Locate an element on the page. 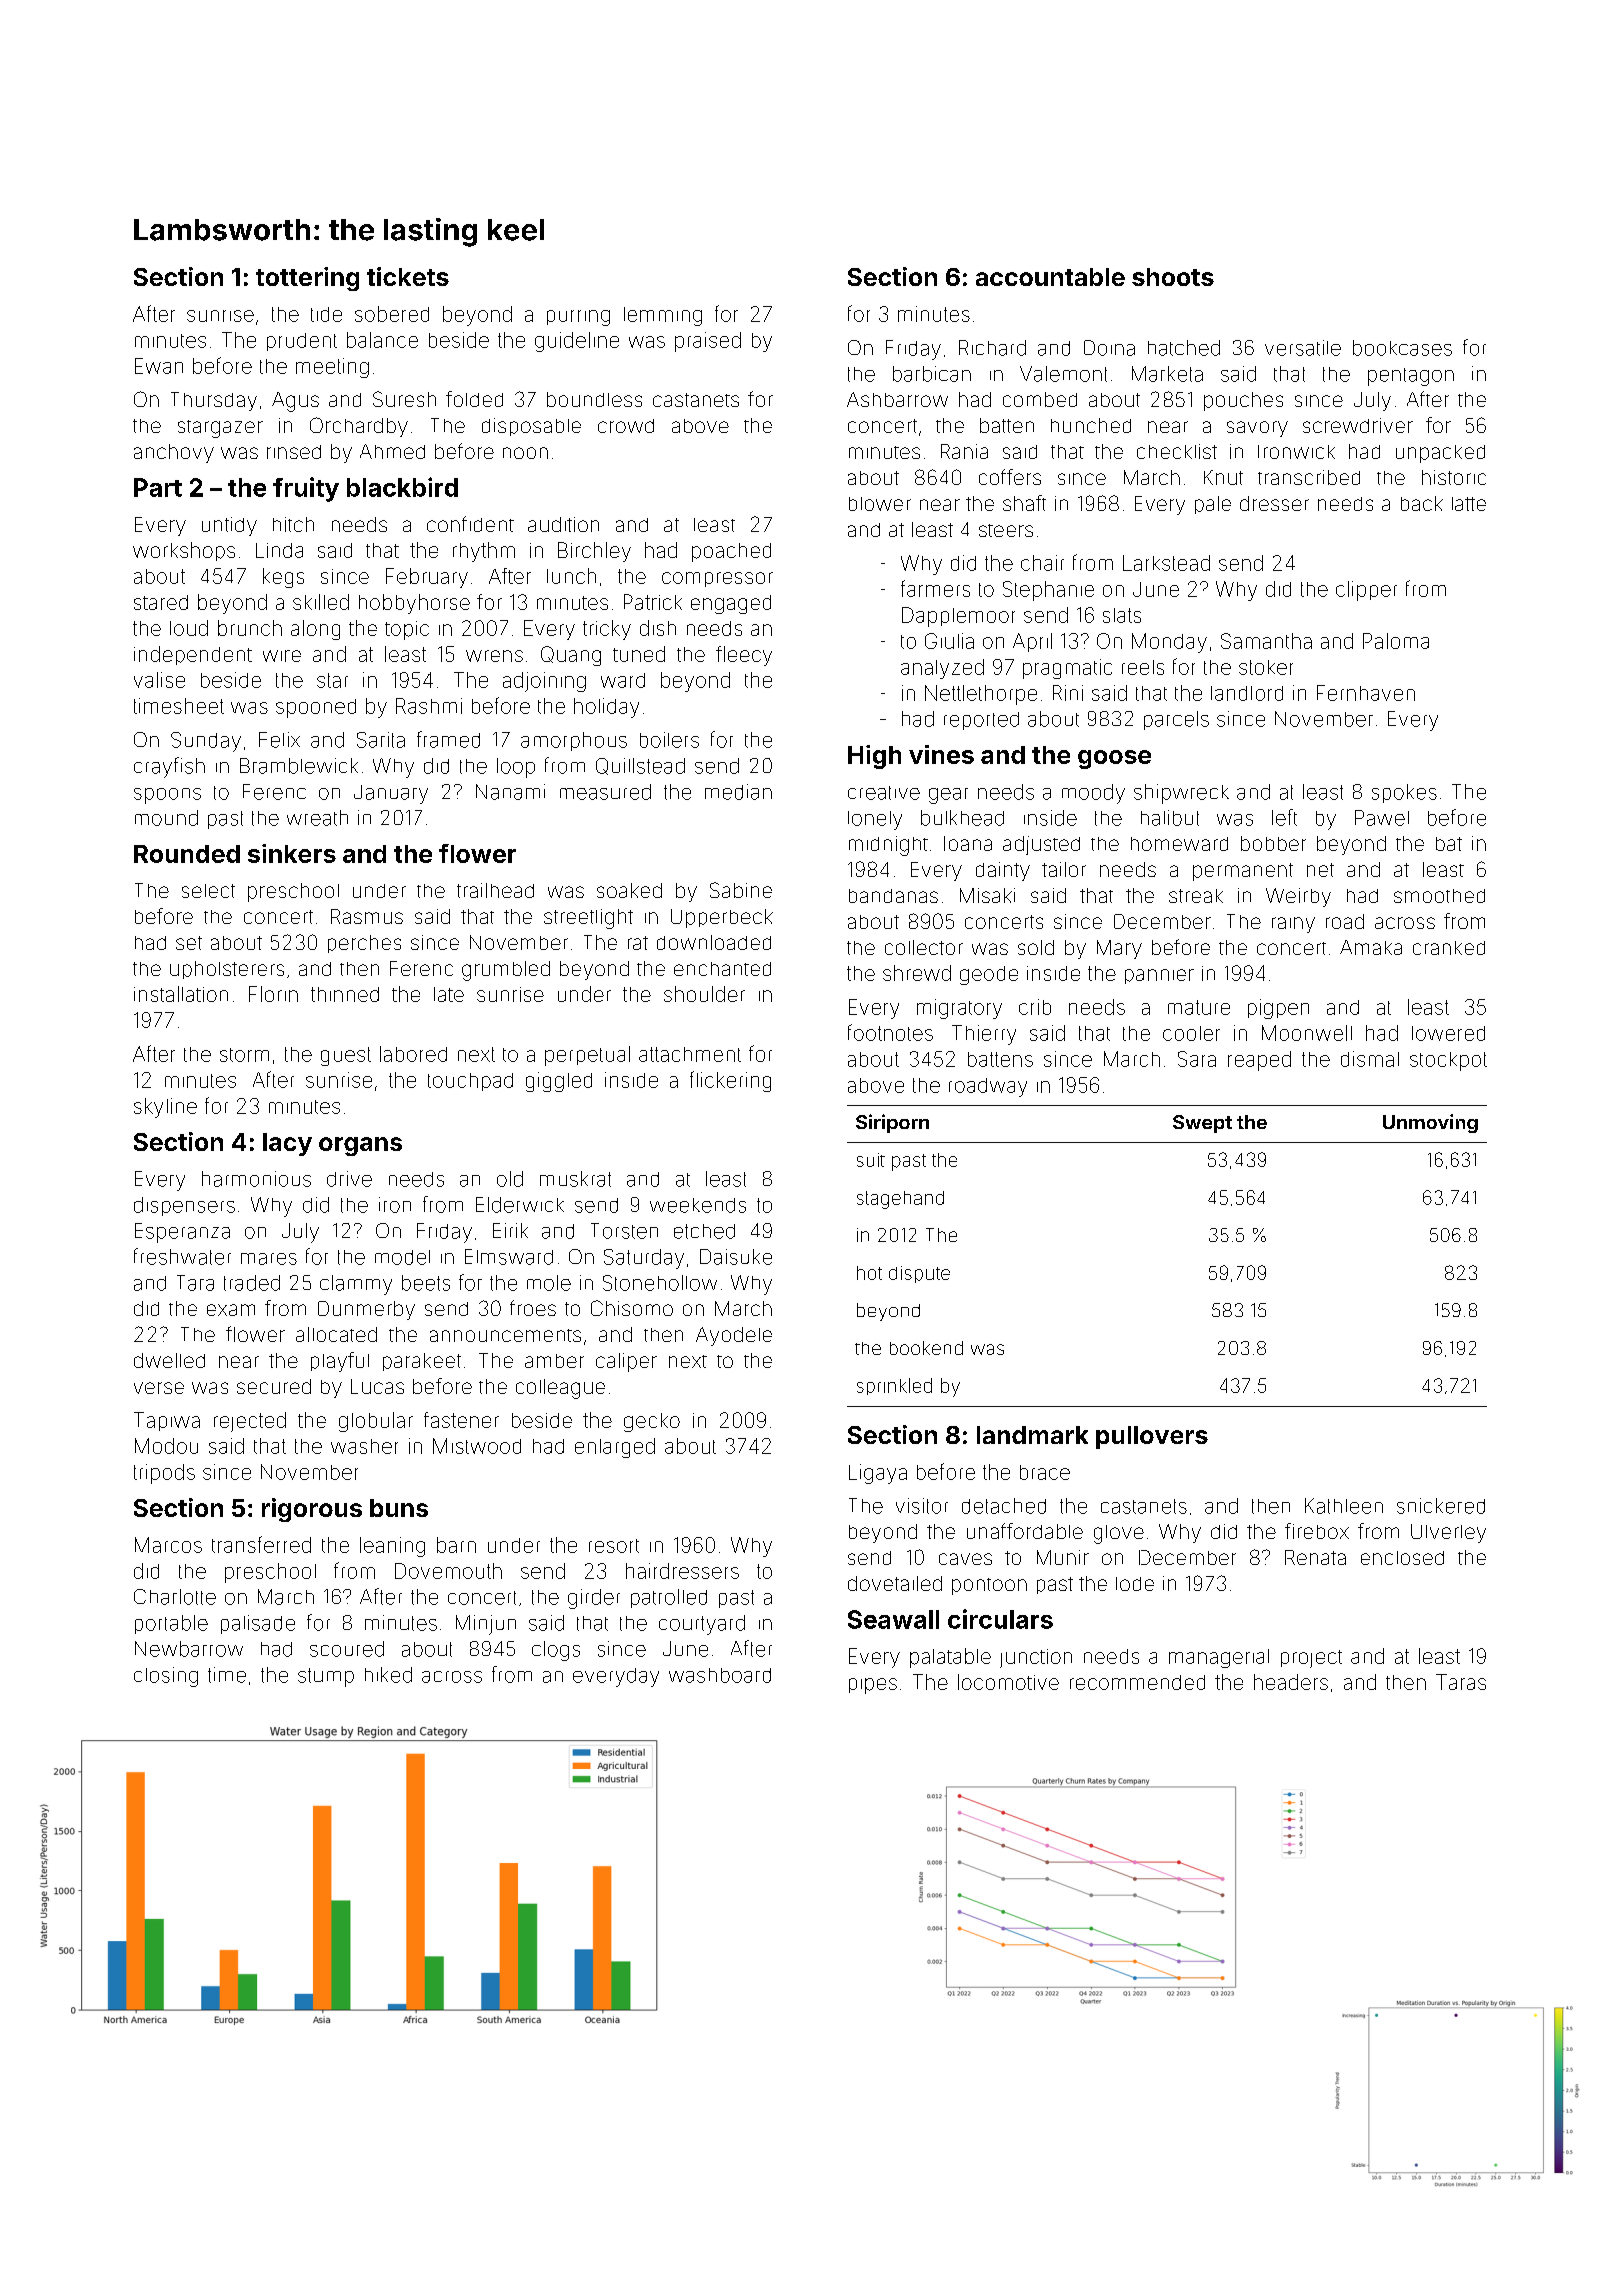 The width and height of the page is (1620, 2292). weekends is located at coordinates (698, 1205).
